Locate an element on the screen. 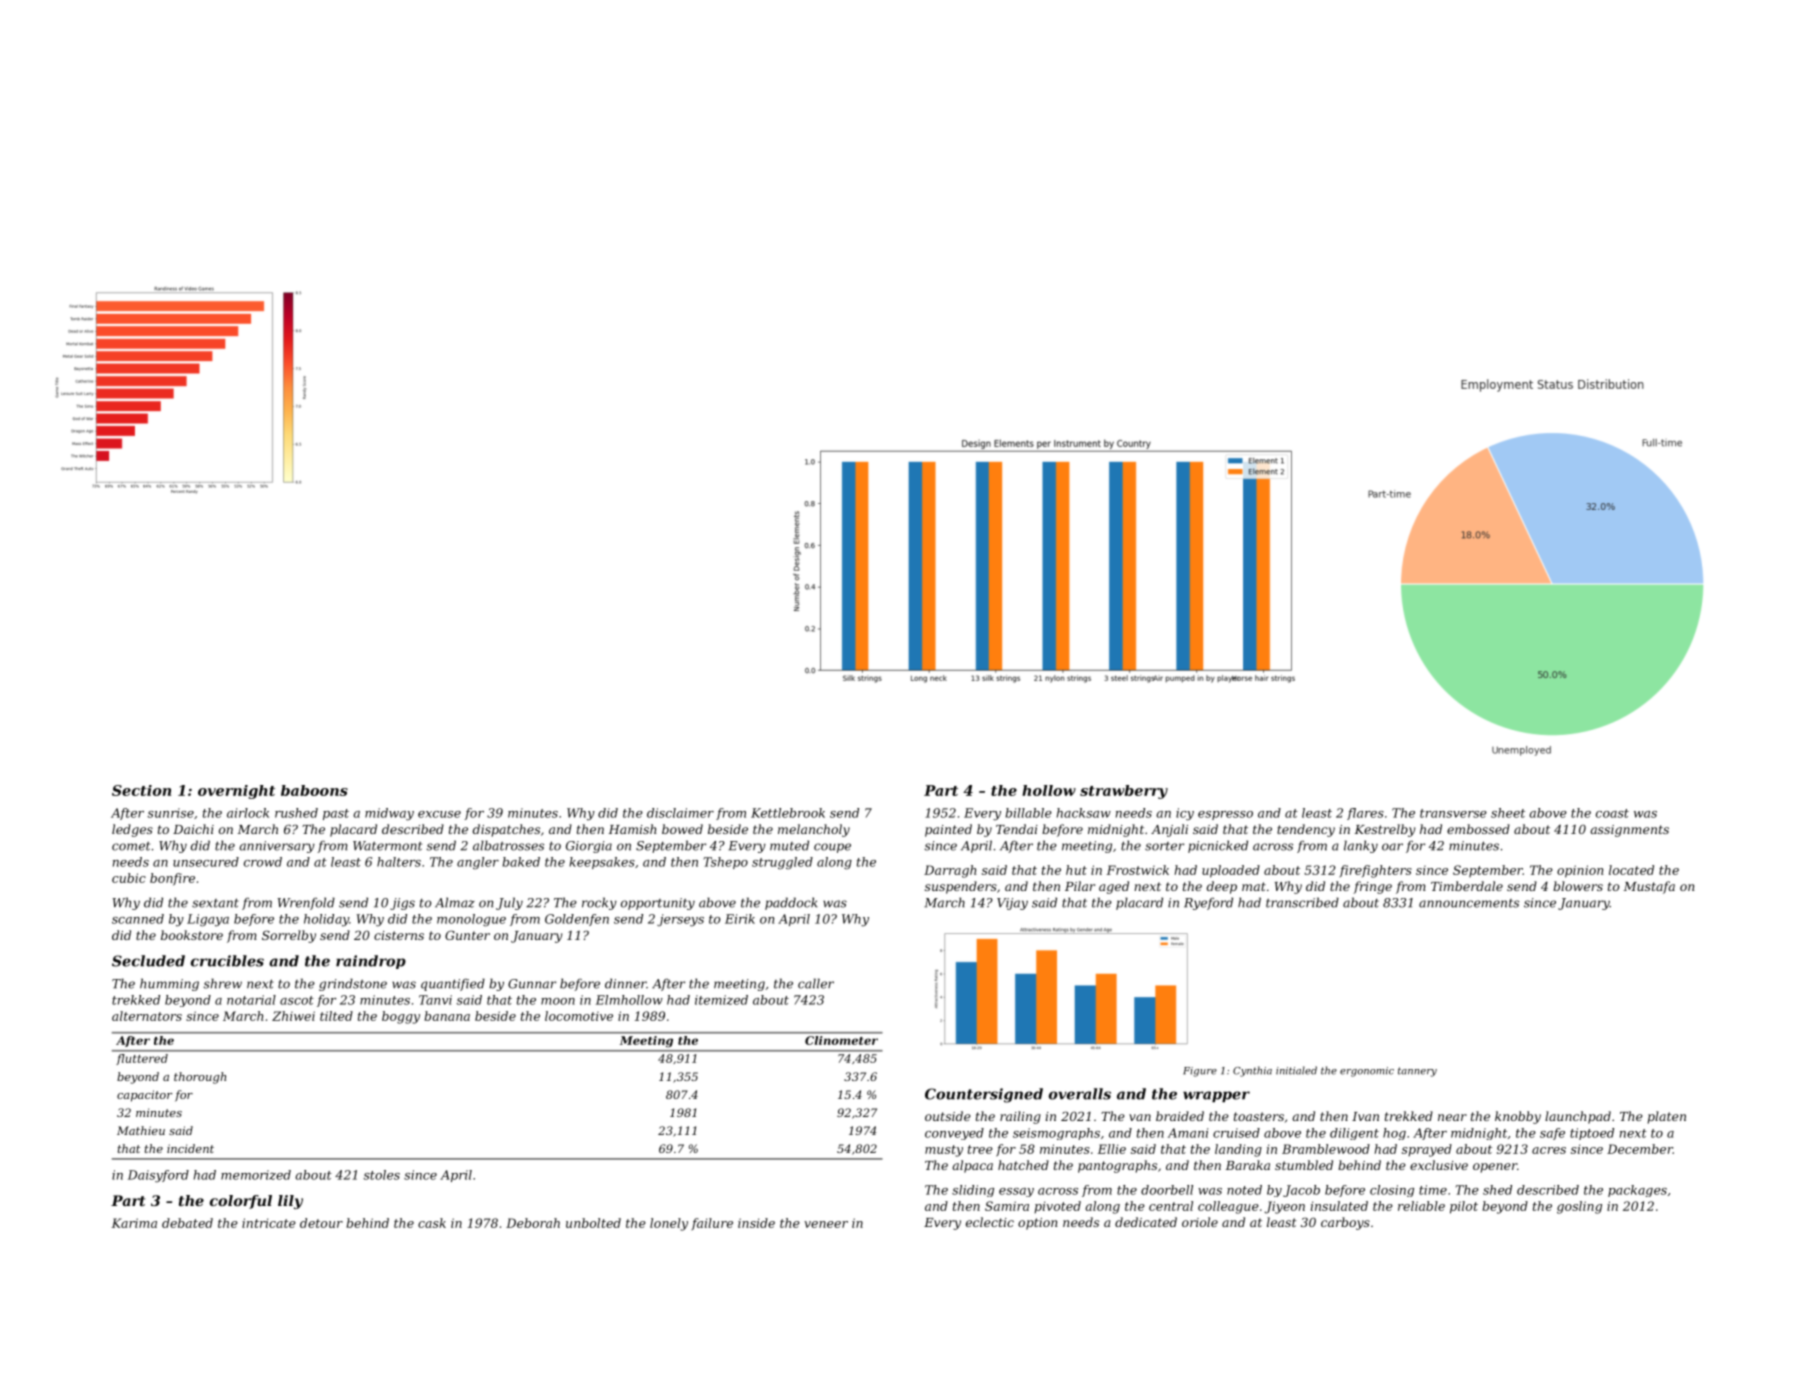 This screenshot has width=1807, height=1396. stoles is located at coordinates (382, 1175).
